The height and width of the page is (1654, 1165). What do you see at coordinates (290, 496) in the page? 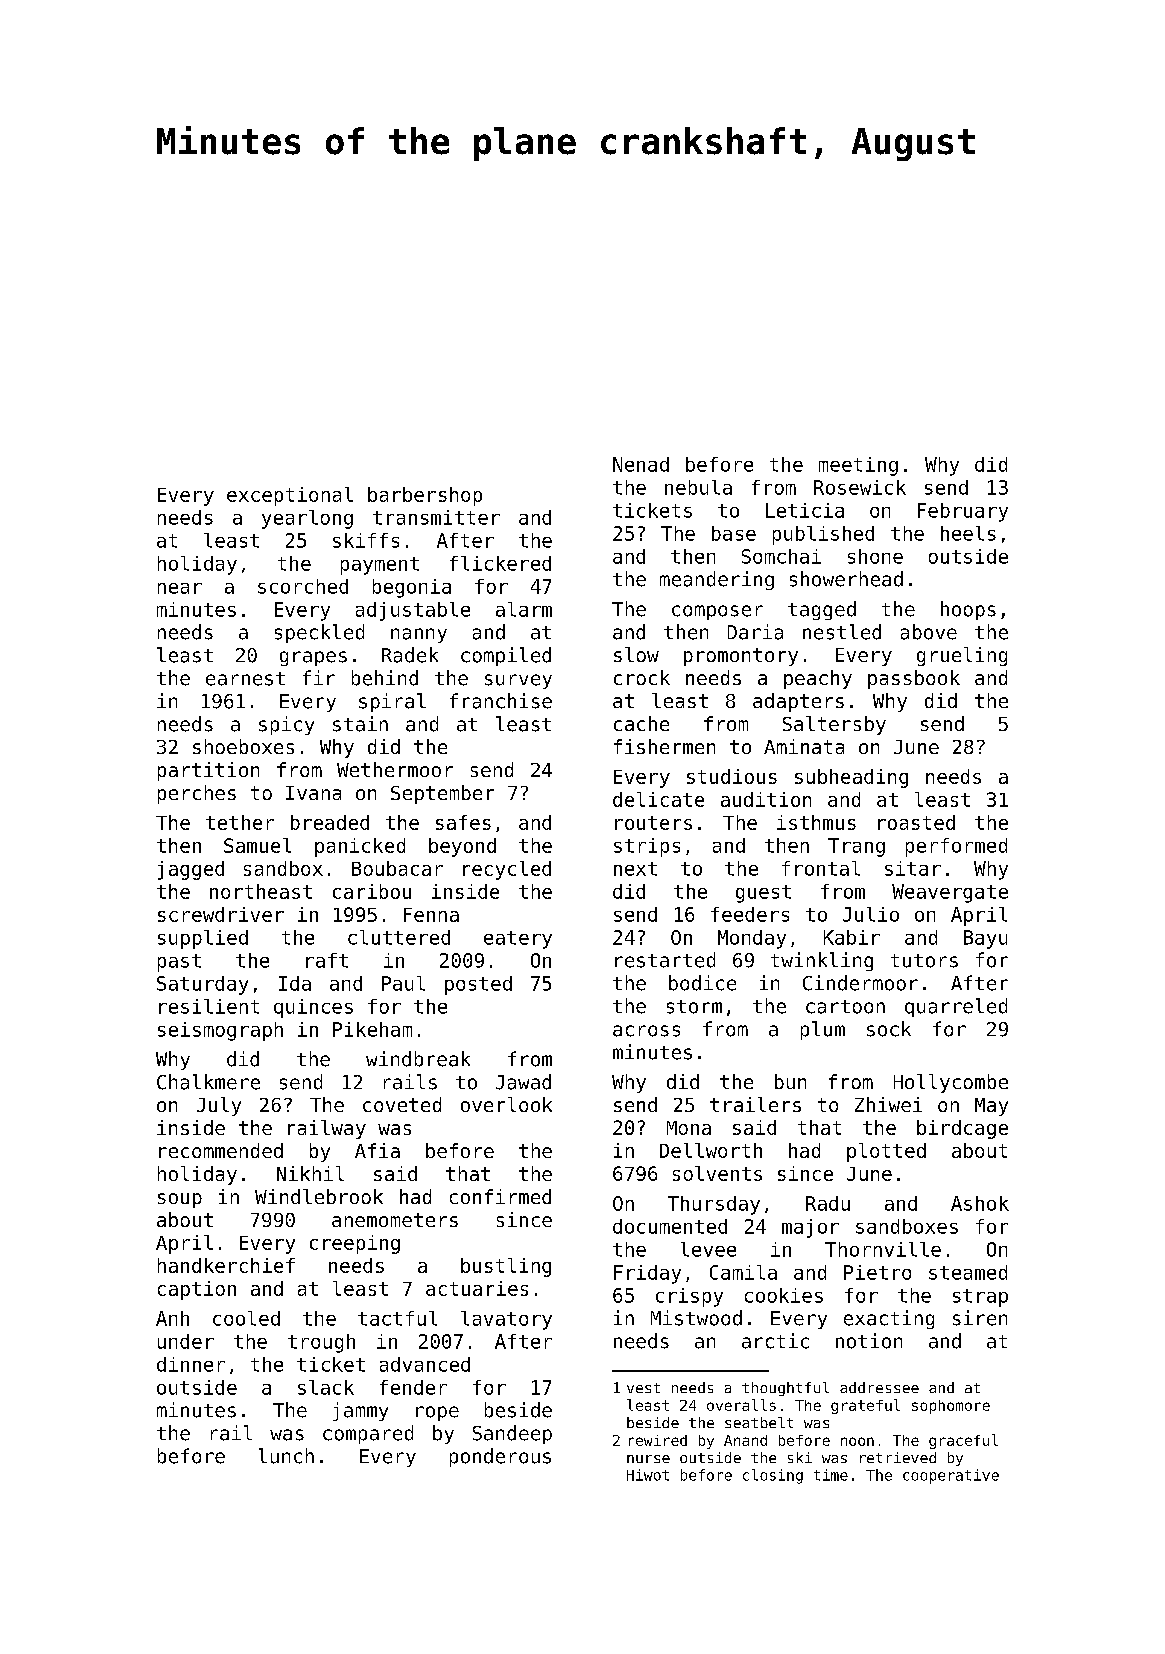
I see `exceptional` at bounding box center [290, 496].
